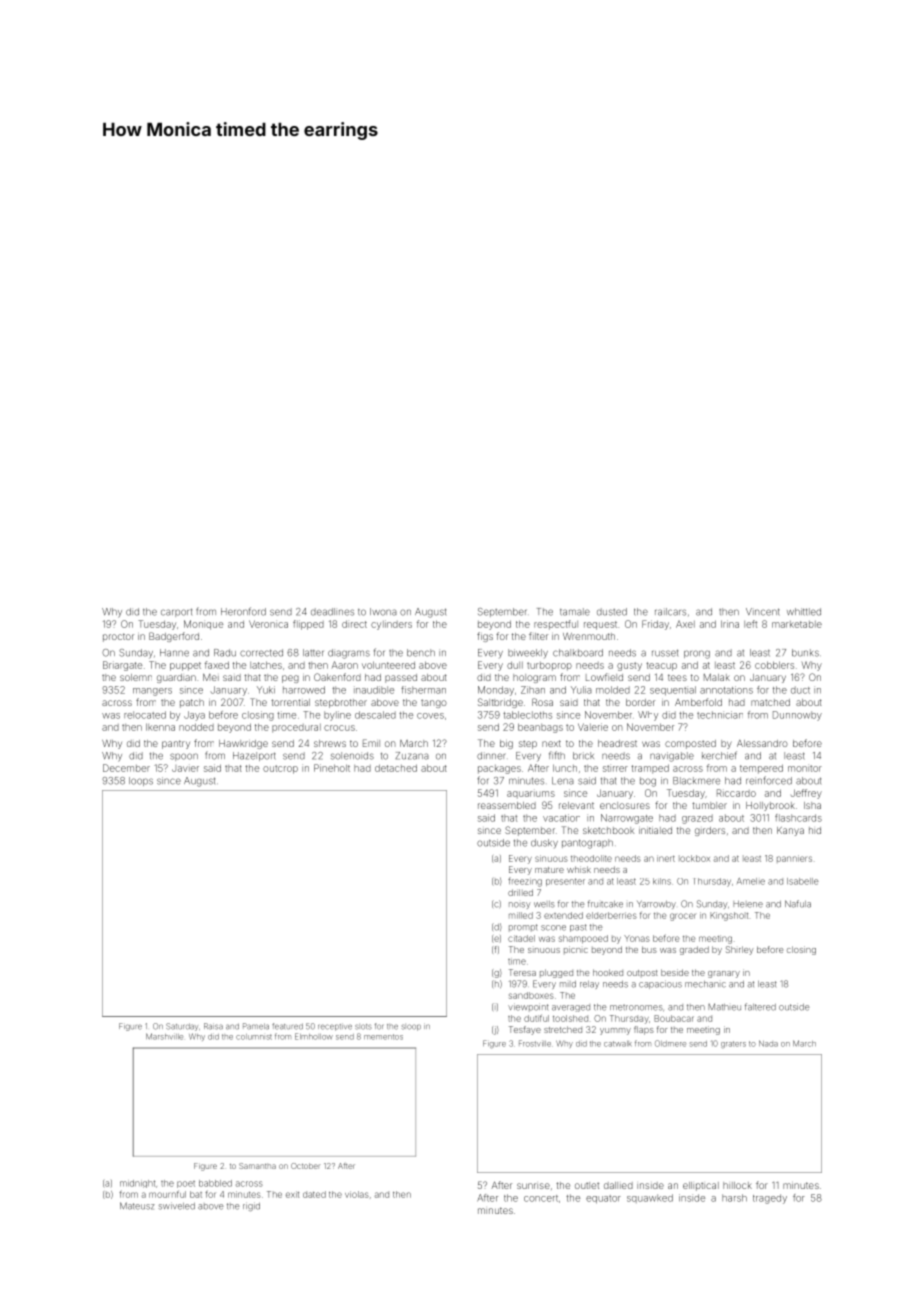 This screenshot has width=924, height=1308. I want to click on tamale, so click(575, 612).
